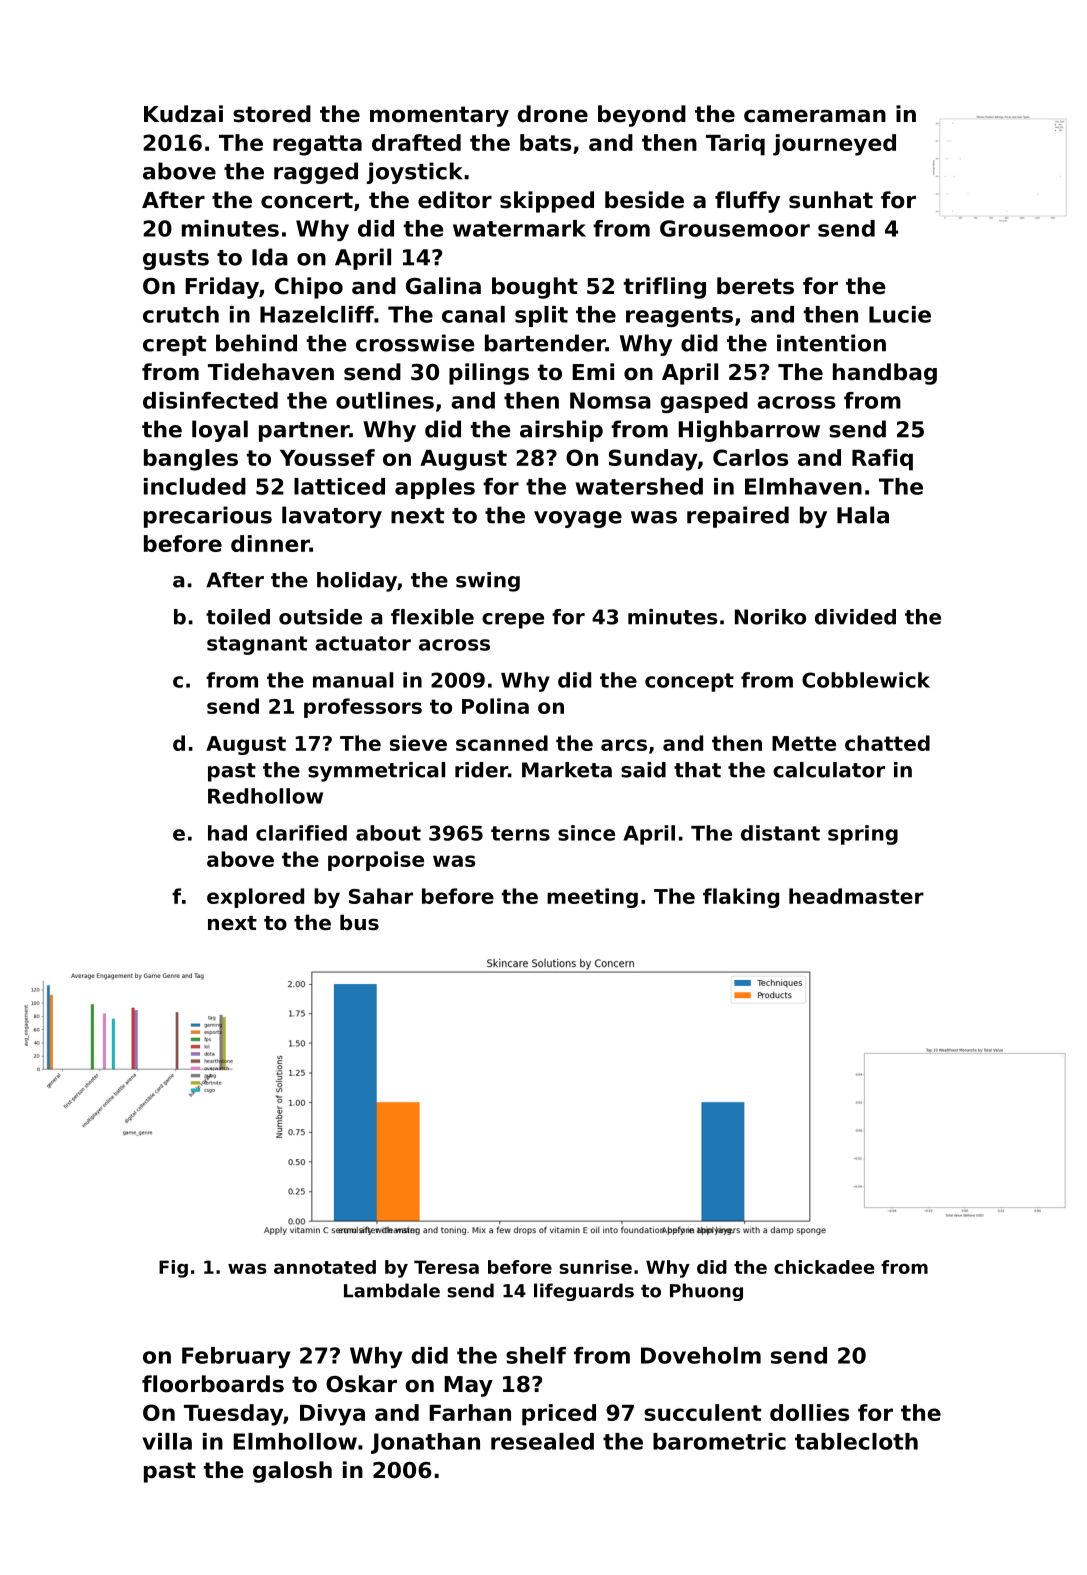 This screenshot has width=1087, height=1575. I want to click on journeyed, so click(834, 145).
